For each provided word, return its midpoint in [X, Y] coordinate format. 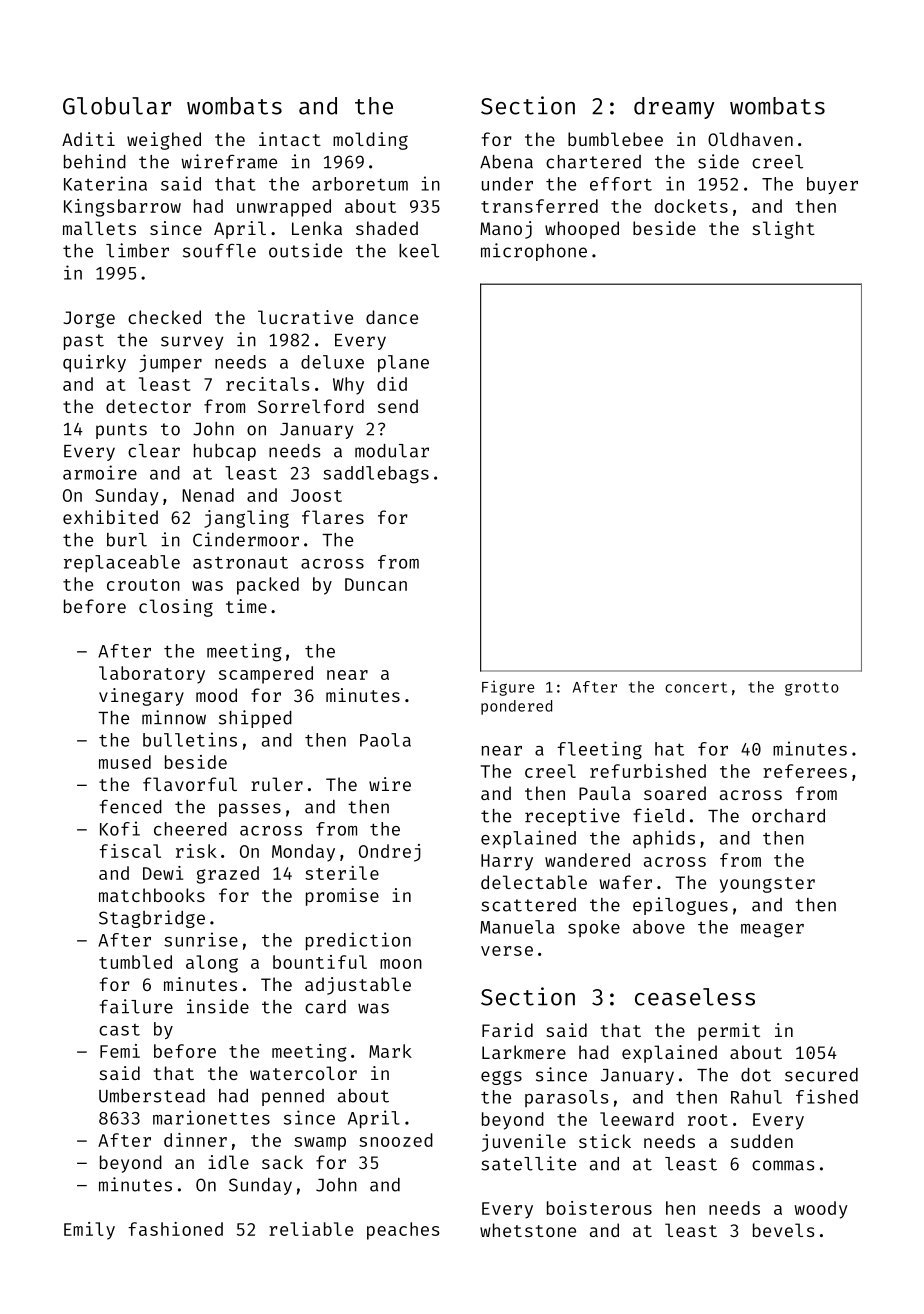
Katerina [105, 183]
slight [783, 230]
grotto [812, 689]
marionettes [211, 1117]
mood [216, 695]
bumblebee [615, 139]
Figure [508, 688]
